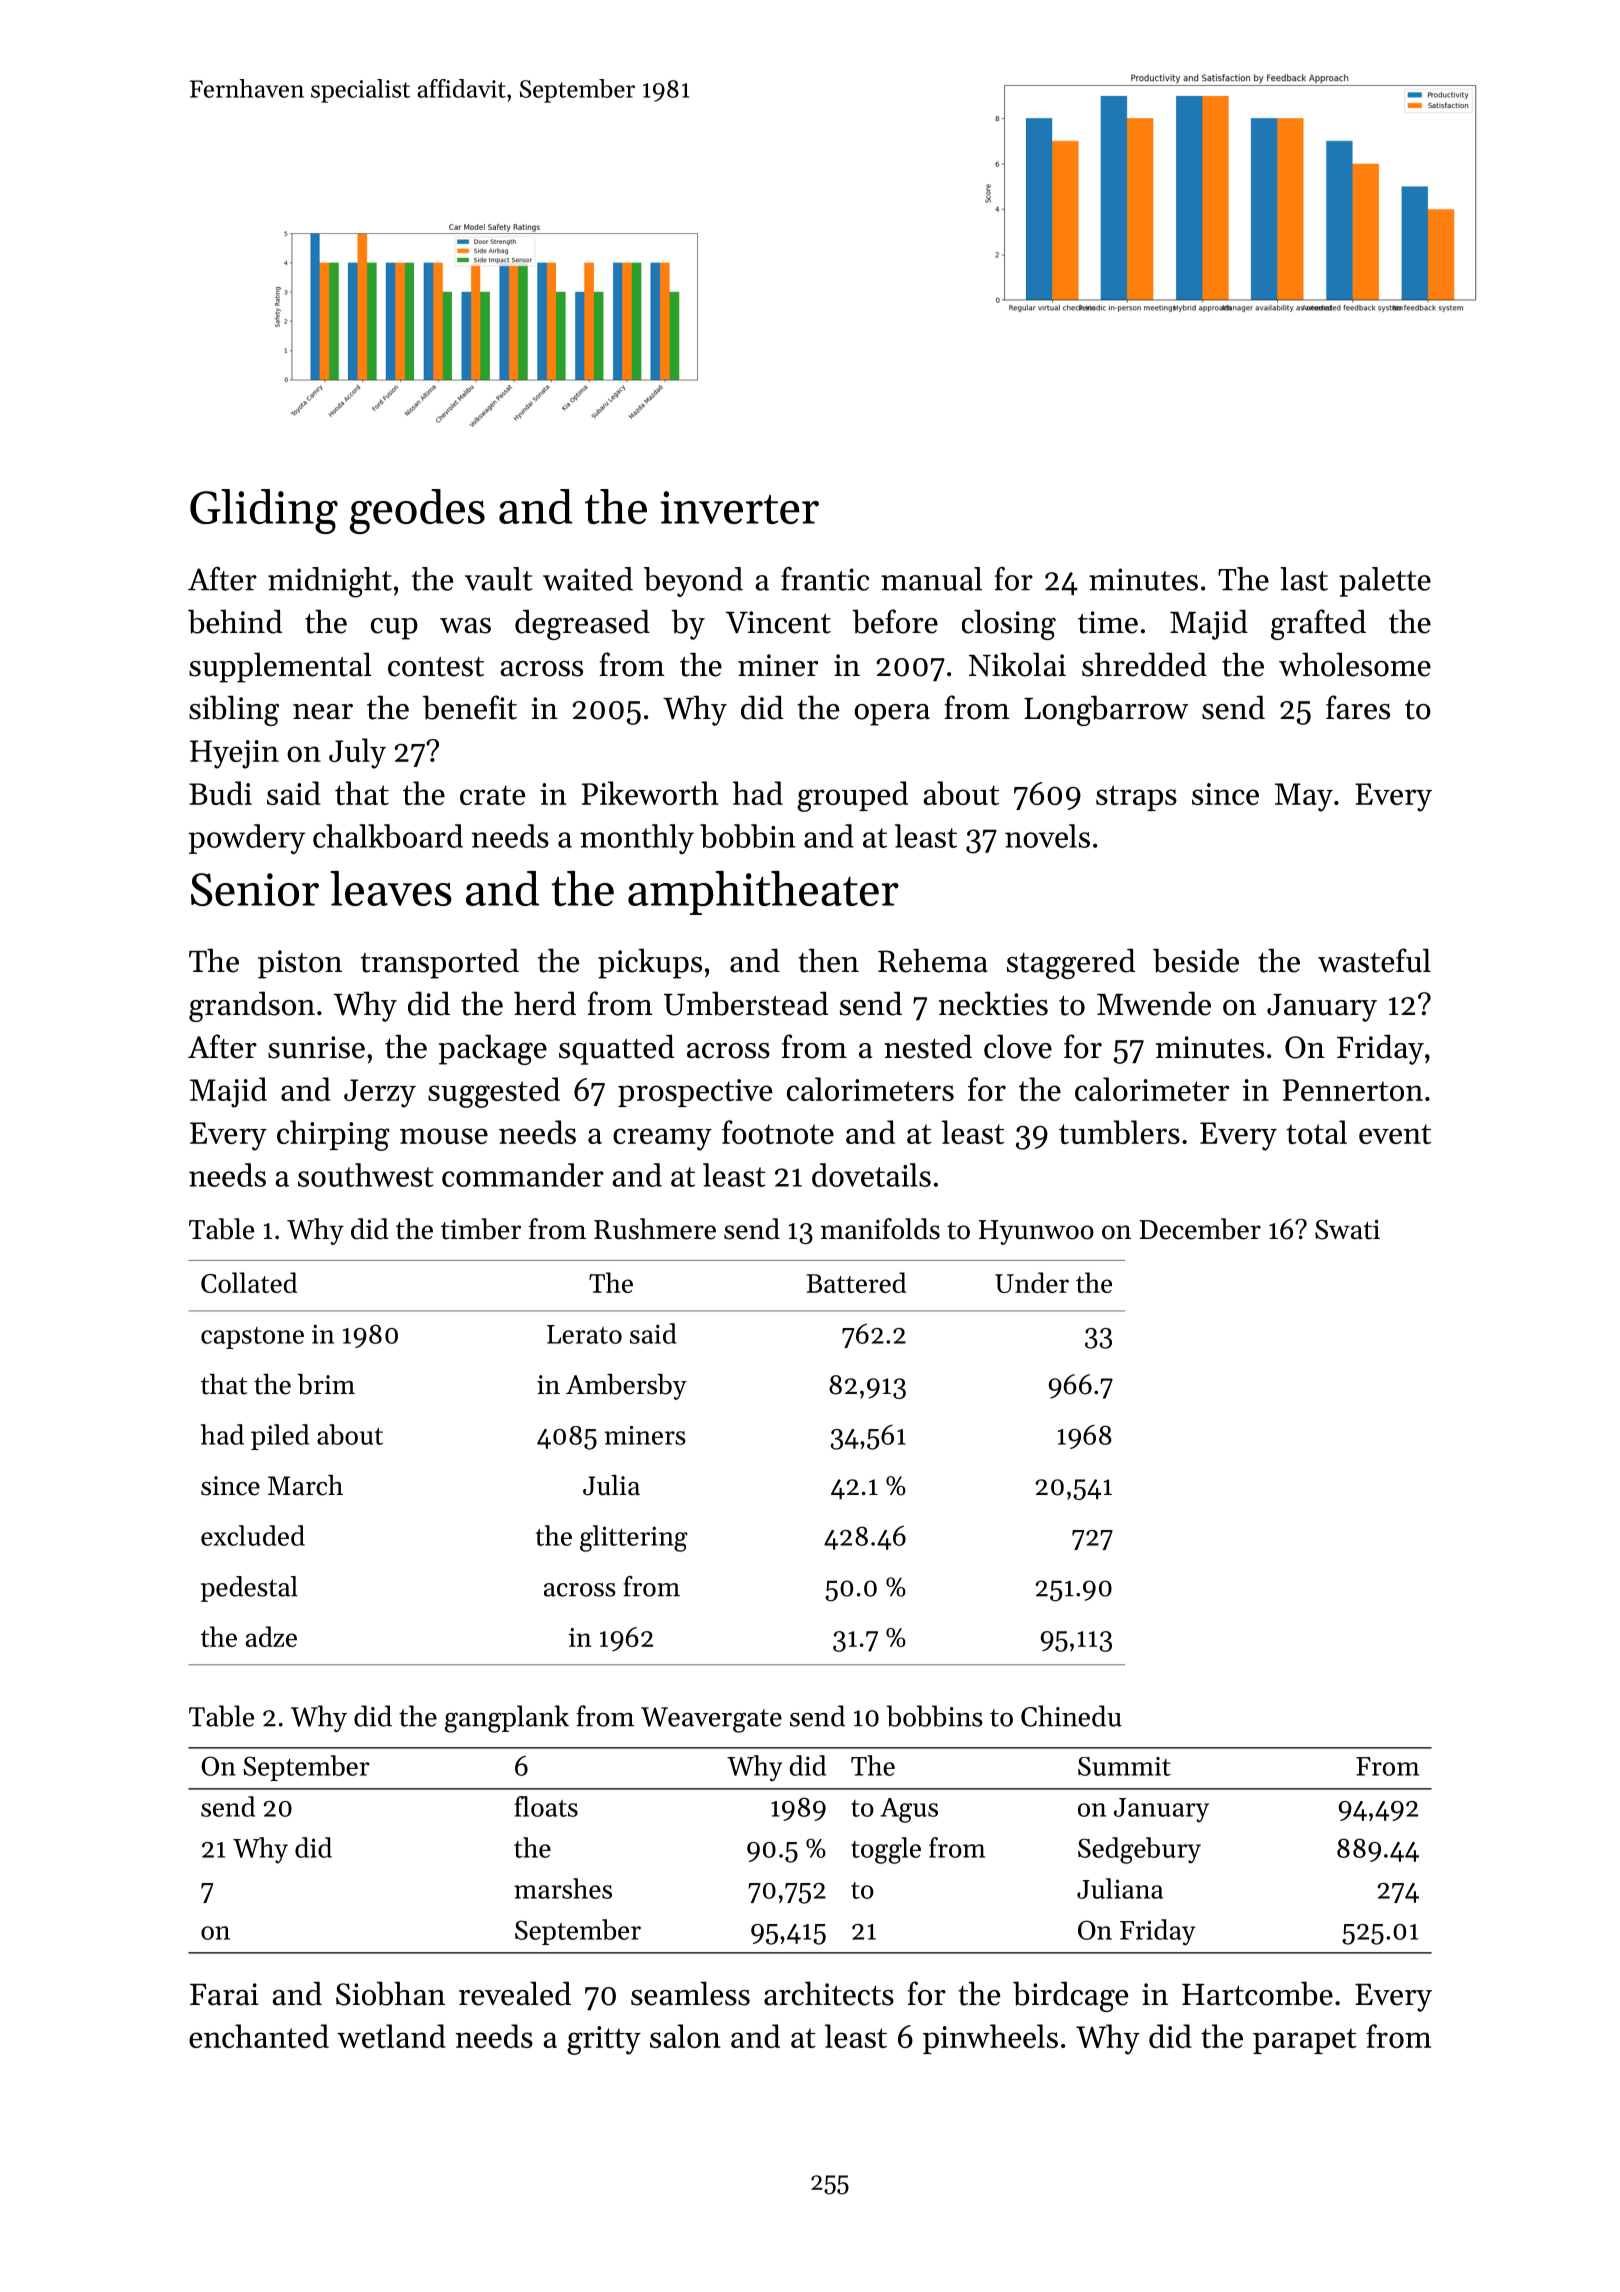 This screenshot has height=2292, width=1620. I want to click on salon, so click(685, 2036).
